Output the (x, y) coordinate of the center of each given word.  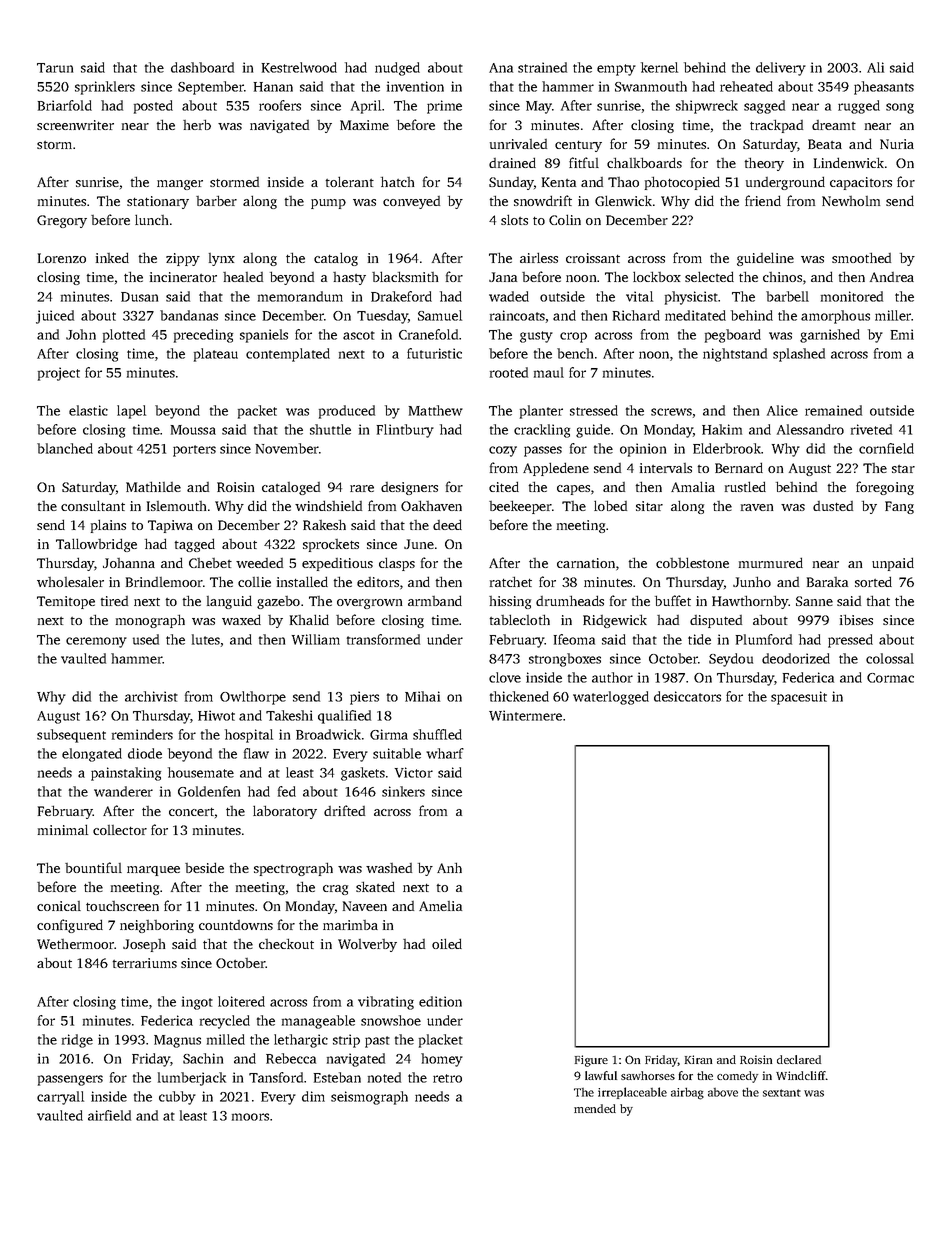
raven (757, 507)
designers (409, 488)
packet (257, 412)
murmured (771, 562)
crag (335, 890)
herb (197, 124)
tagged (195, 545)
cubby (177, 1098)
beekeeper (520, 507)
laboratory (285, 812)
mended (595, 1108)
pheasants (884, 88)
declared (799, 1059)
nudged (397, 69)
